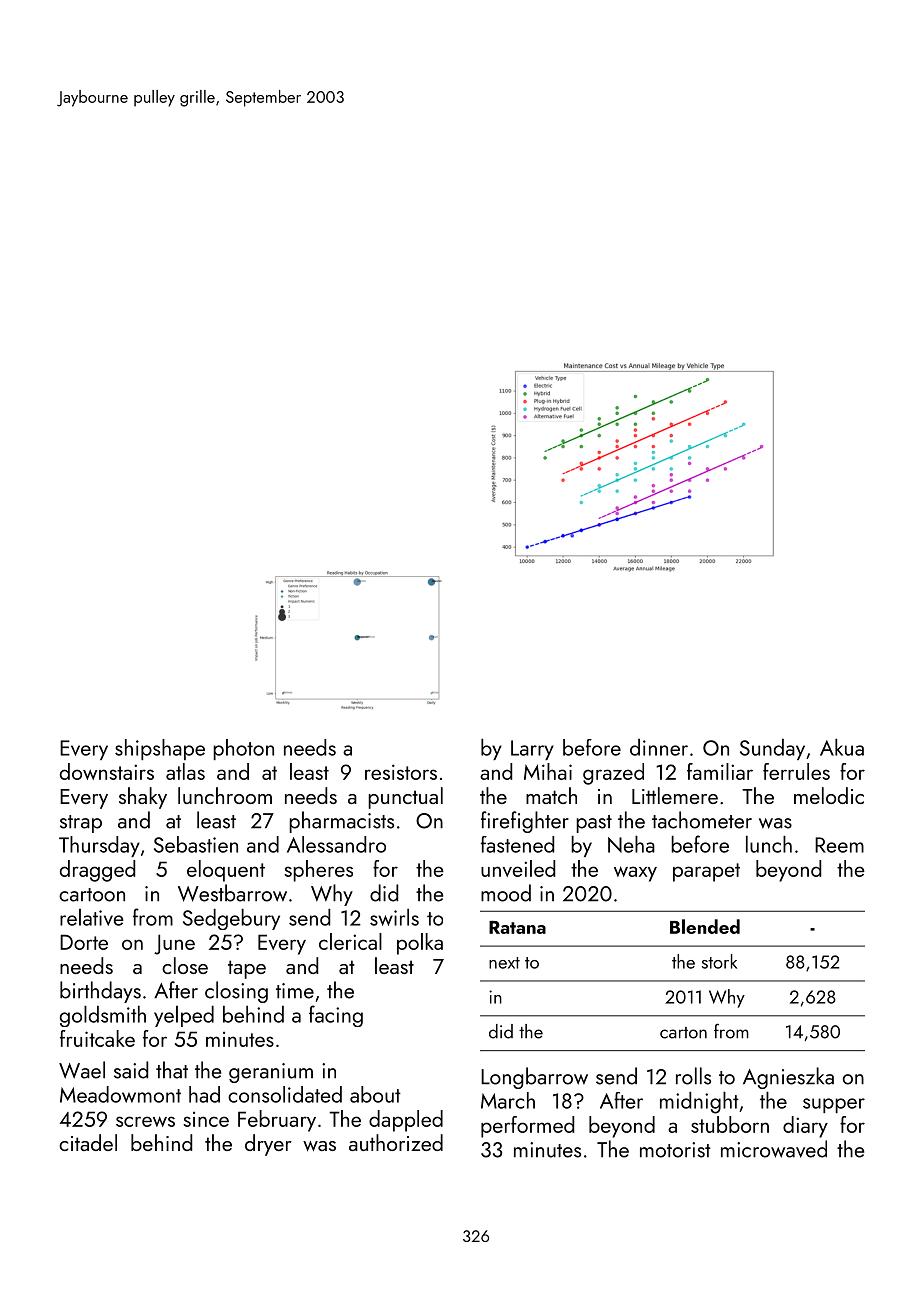 The image size is (924, 1311). What do you see at coordinates (532, 750) in the image?
I see `Larry` at bounding box center [532, 750].
